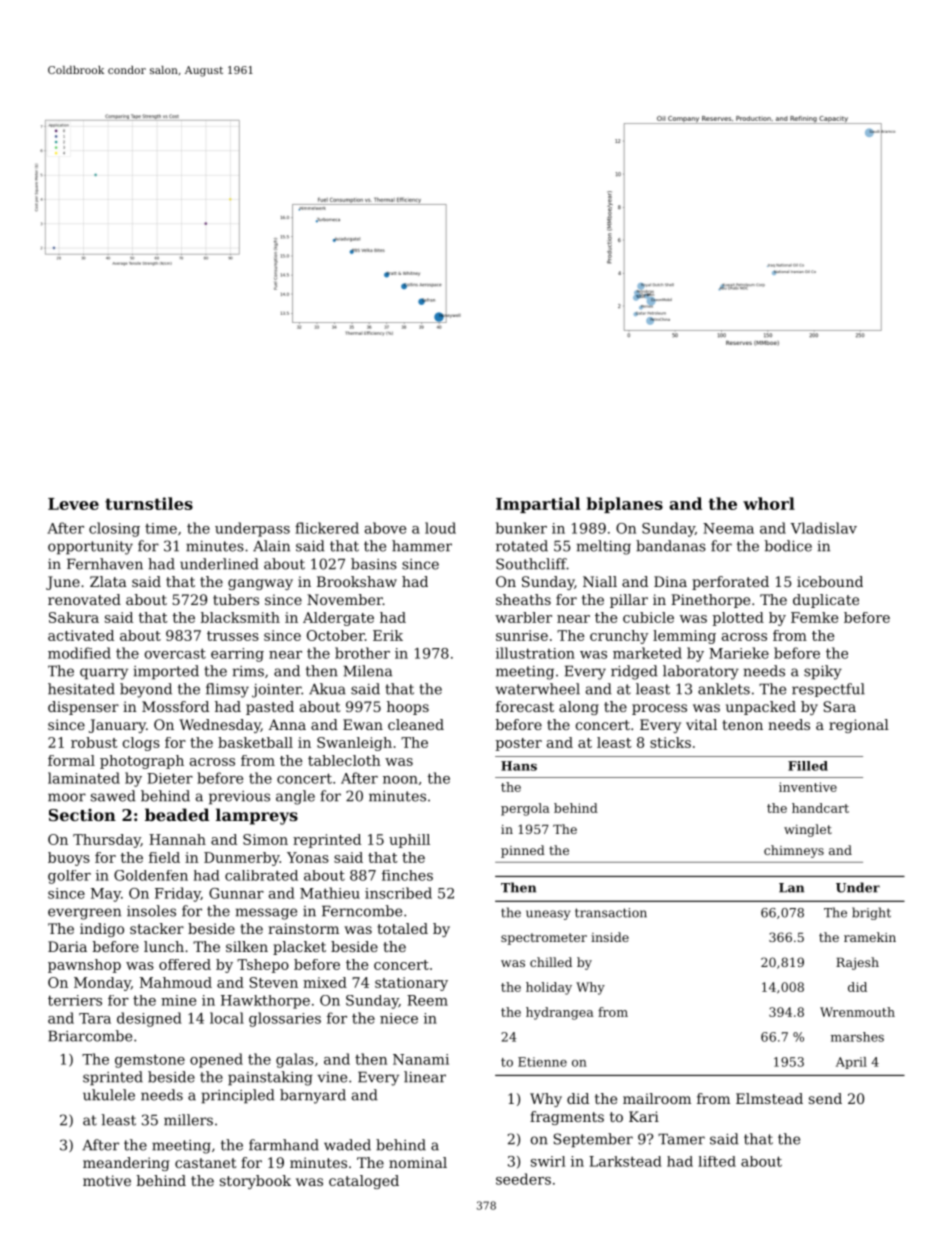 The width and height of the document is (952, 1233). I want to click on Femke, so click(814, 617).
